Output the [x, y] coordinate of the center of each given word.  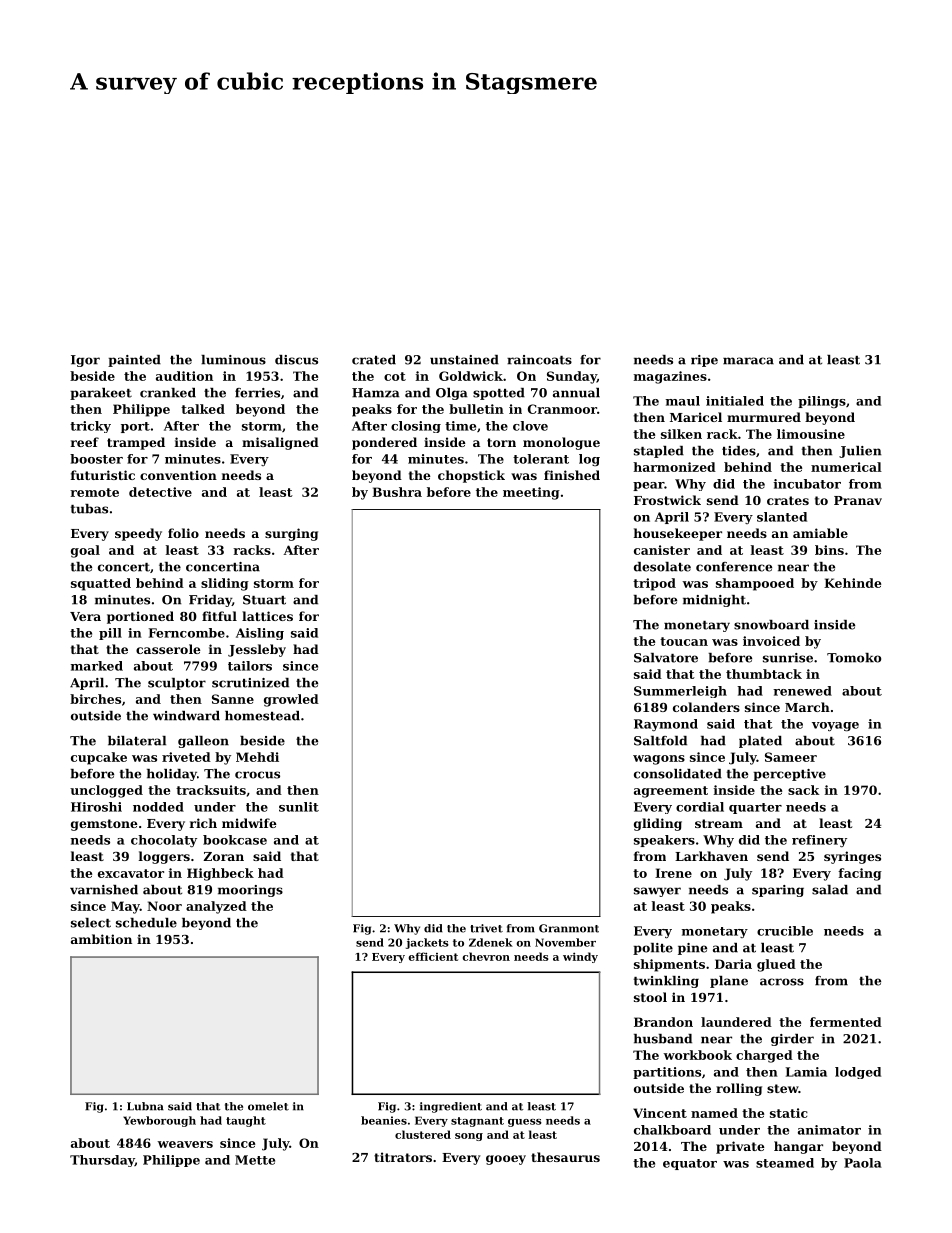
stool [650, 997]
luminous [233, 360]
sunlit [299, 807]
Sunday [572, 377]
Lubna [145, 1106]
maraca [748, 361]
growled [291, 700]
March [807, 707]
